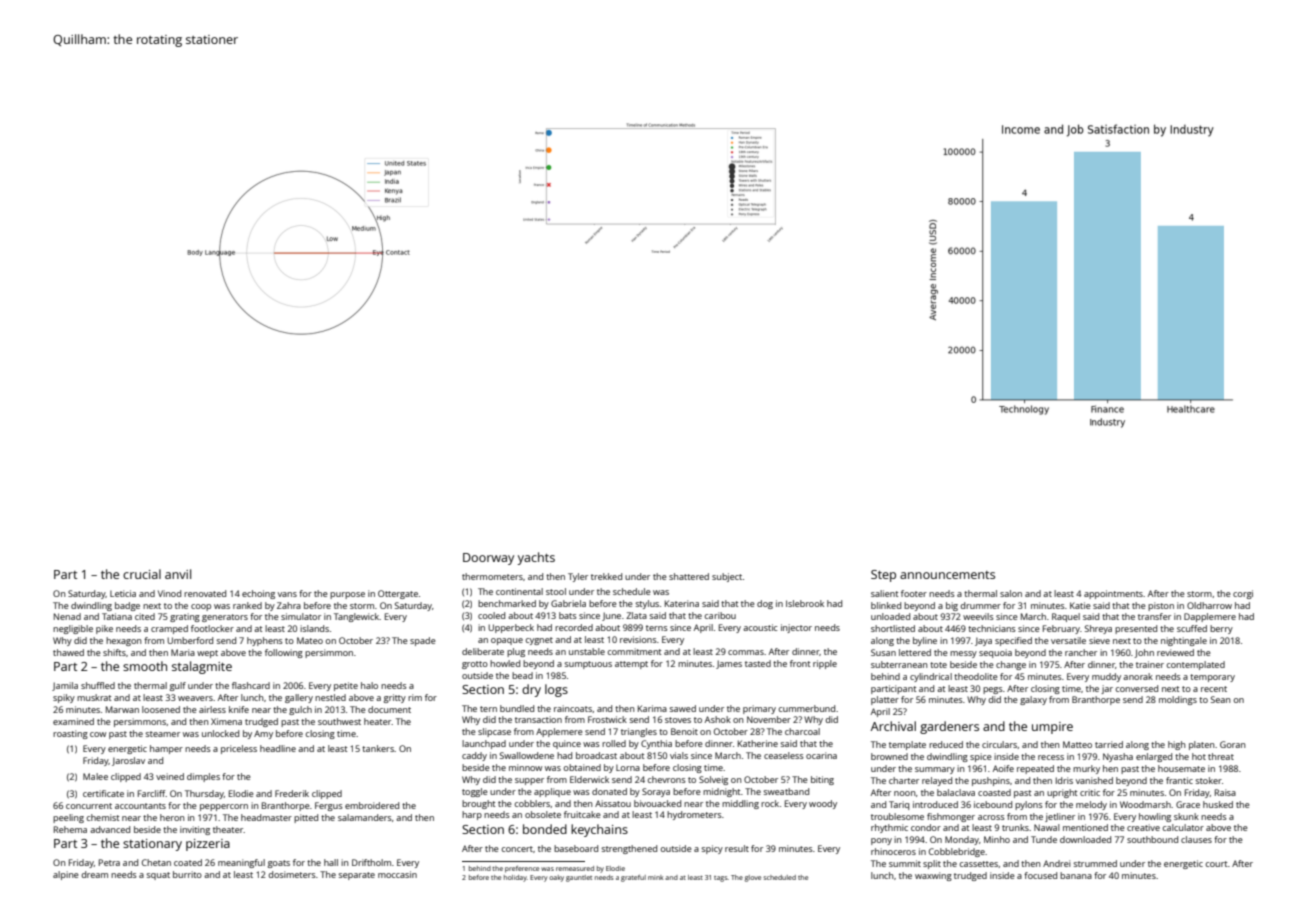 Image resolution: width=1308 pixels, height=924 pixels. What do you see at coordinates (128, 761) in the screenshot?
I see `Jaroslav` at bounding box center [128, 761].
